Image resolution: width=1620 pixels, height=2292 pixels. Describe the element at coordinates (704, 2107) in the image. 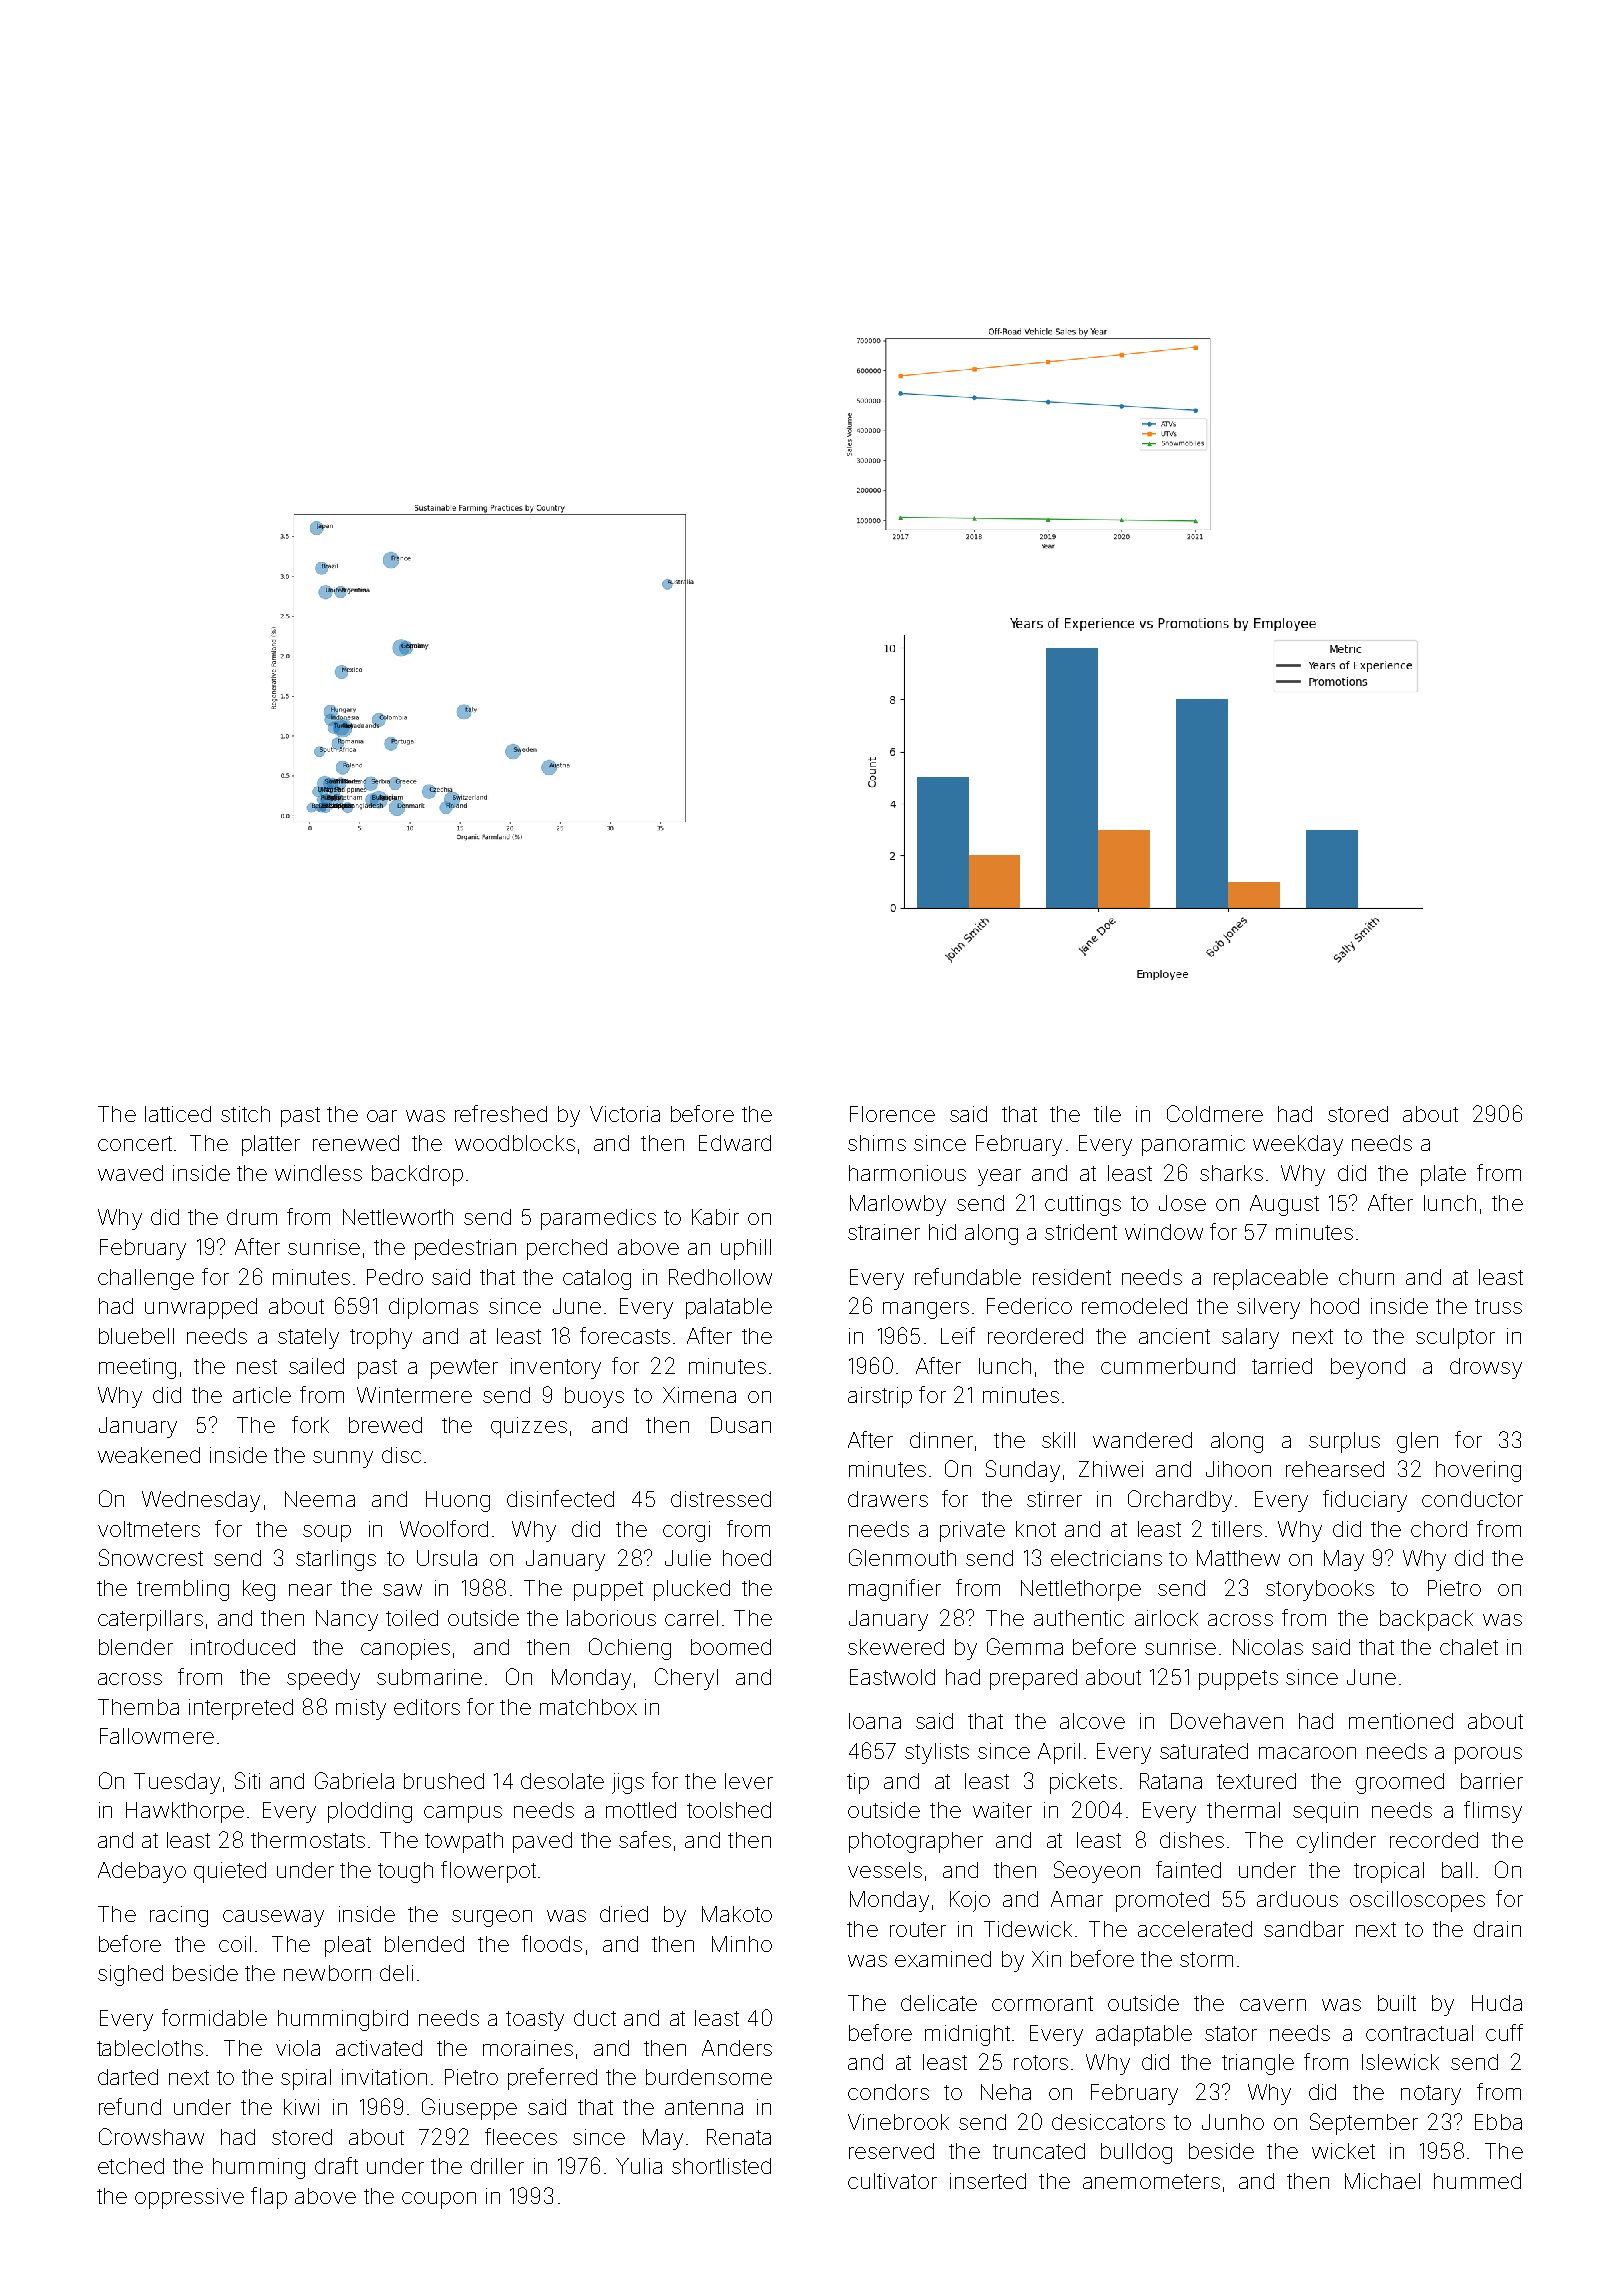

I see `antenna` at that location.
